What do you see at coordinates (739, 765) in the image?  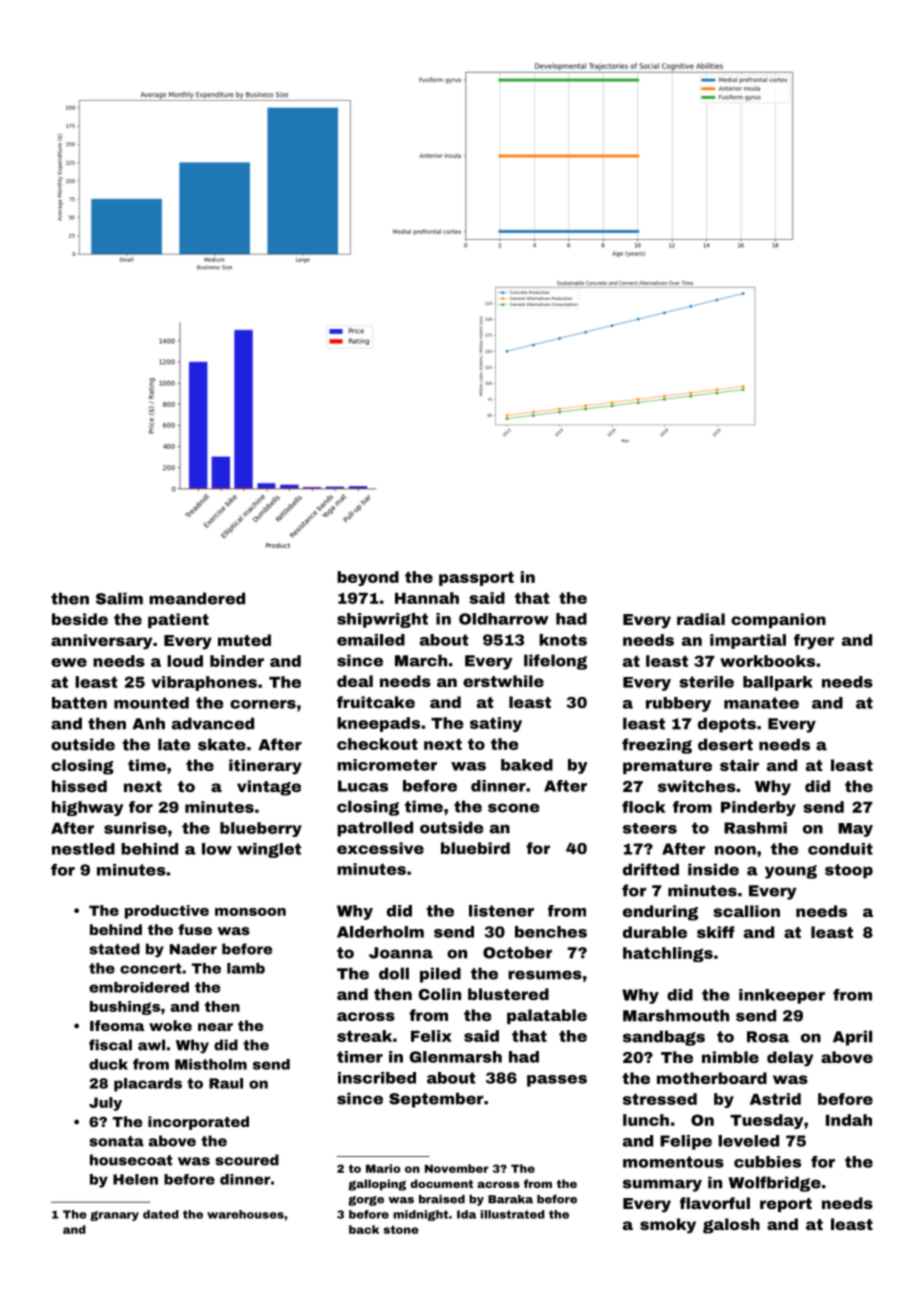 I see `stair` at bounding box center [739, 765].
